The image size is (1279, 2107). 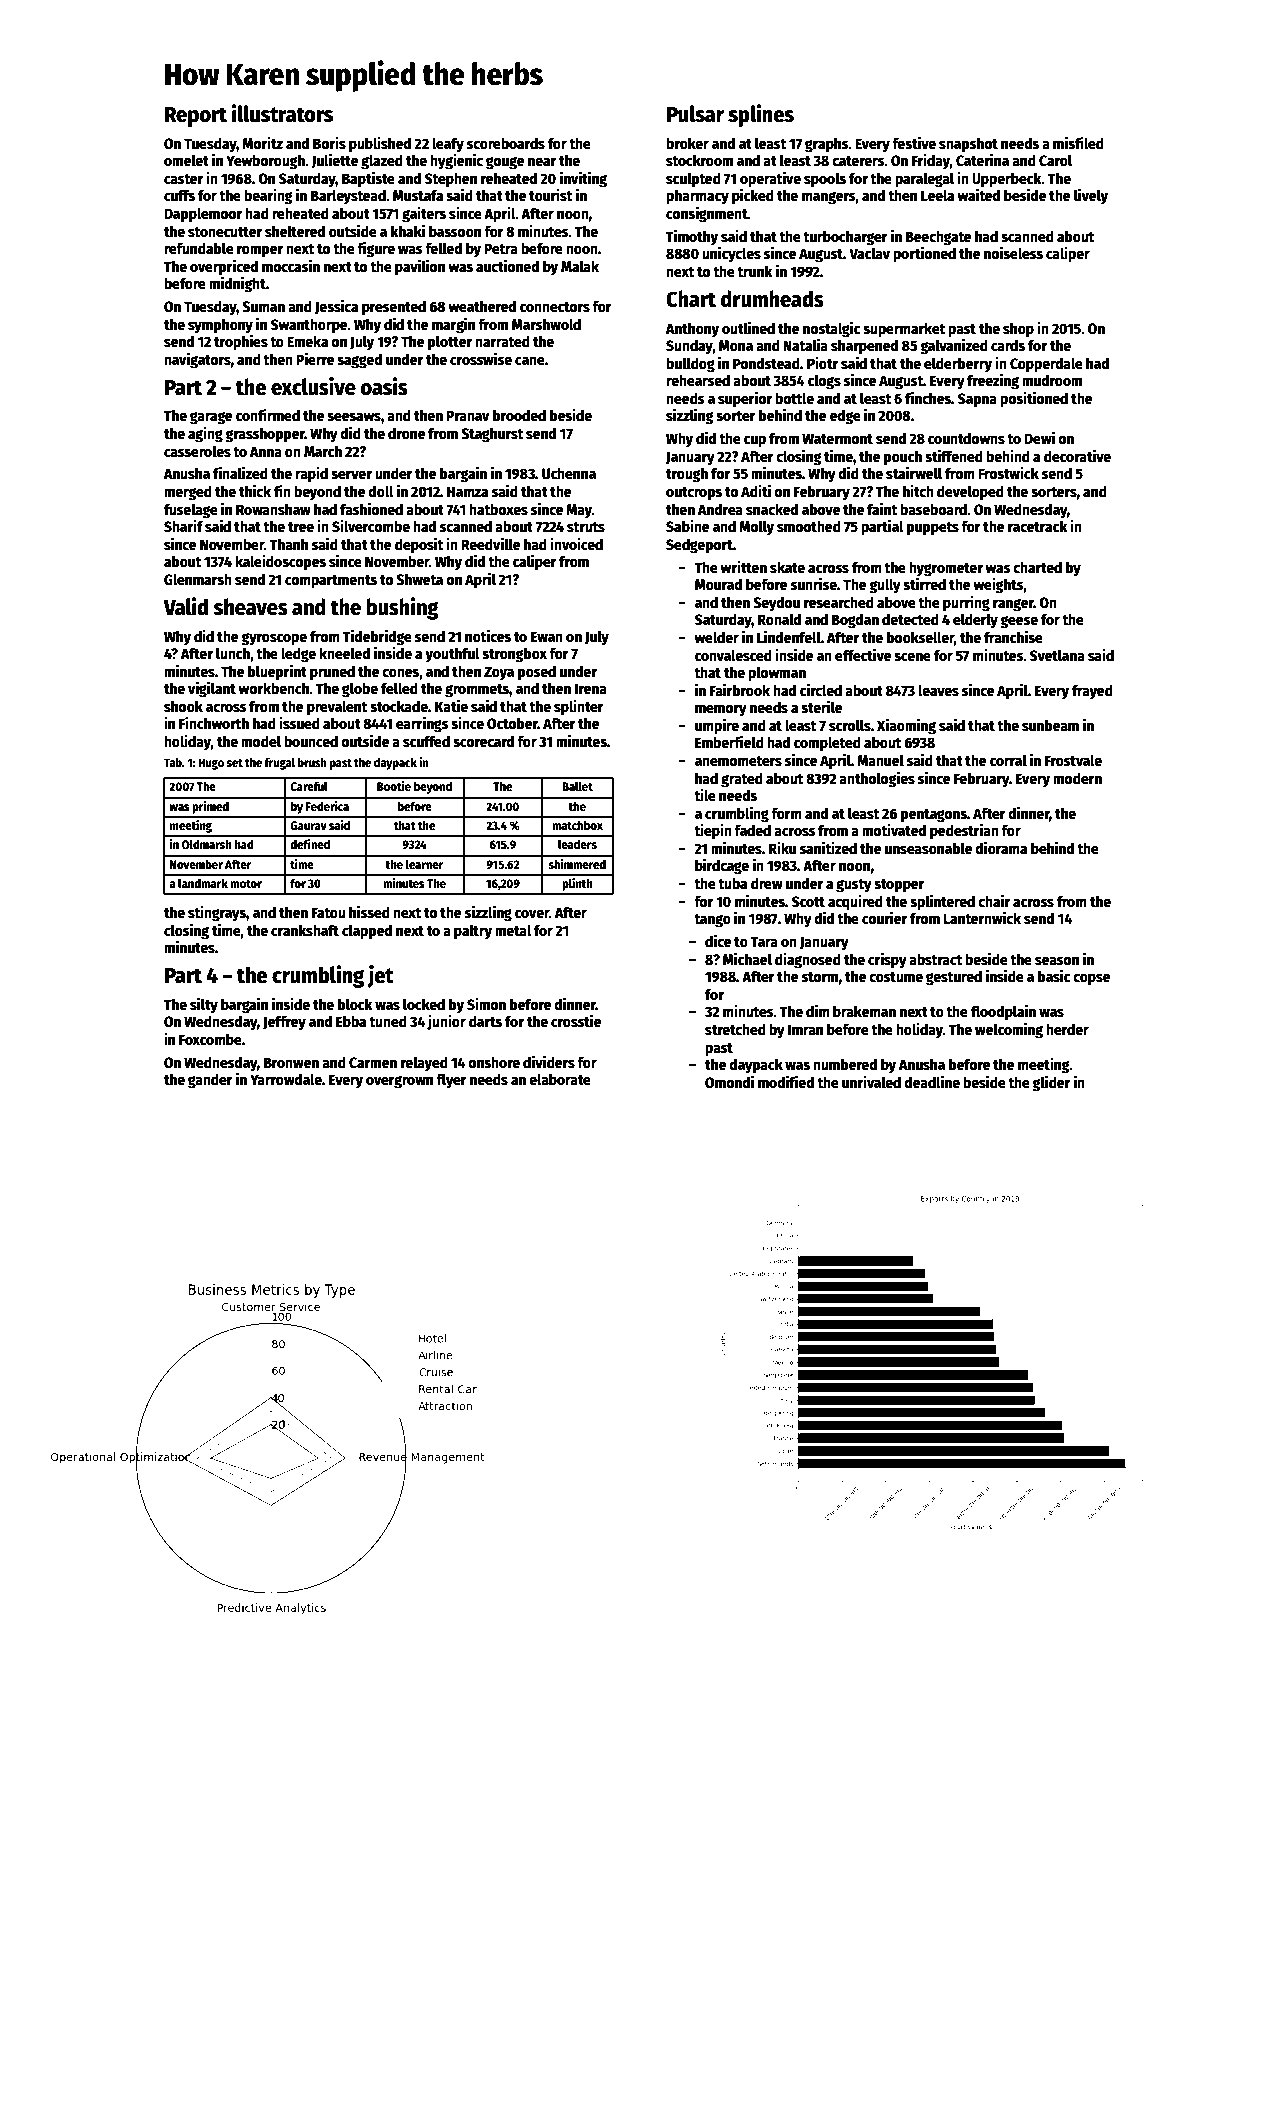 I want to click on connectors, so click(x=555, y=307).
